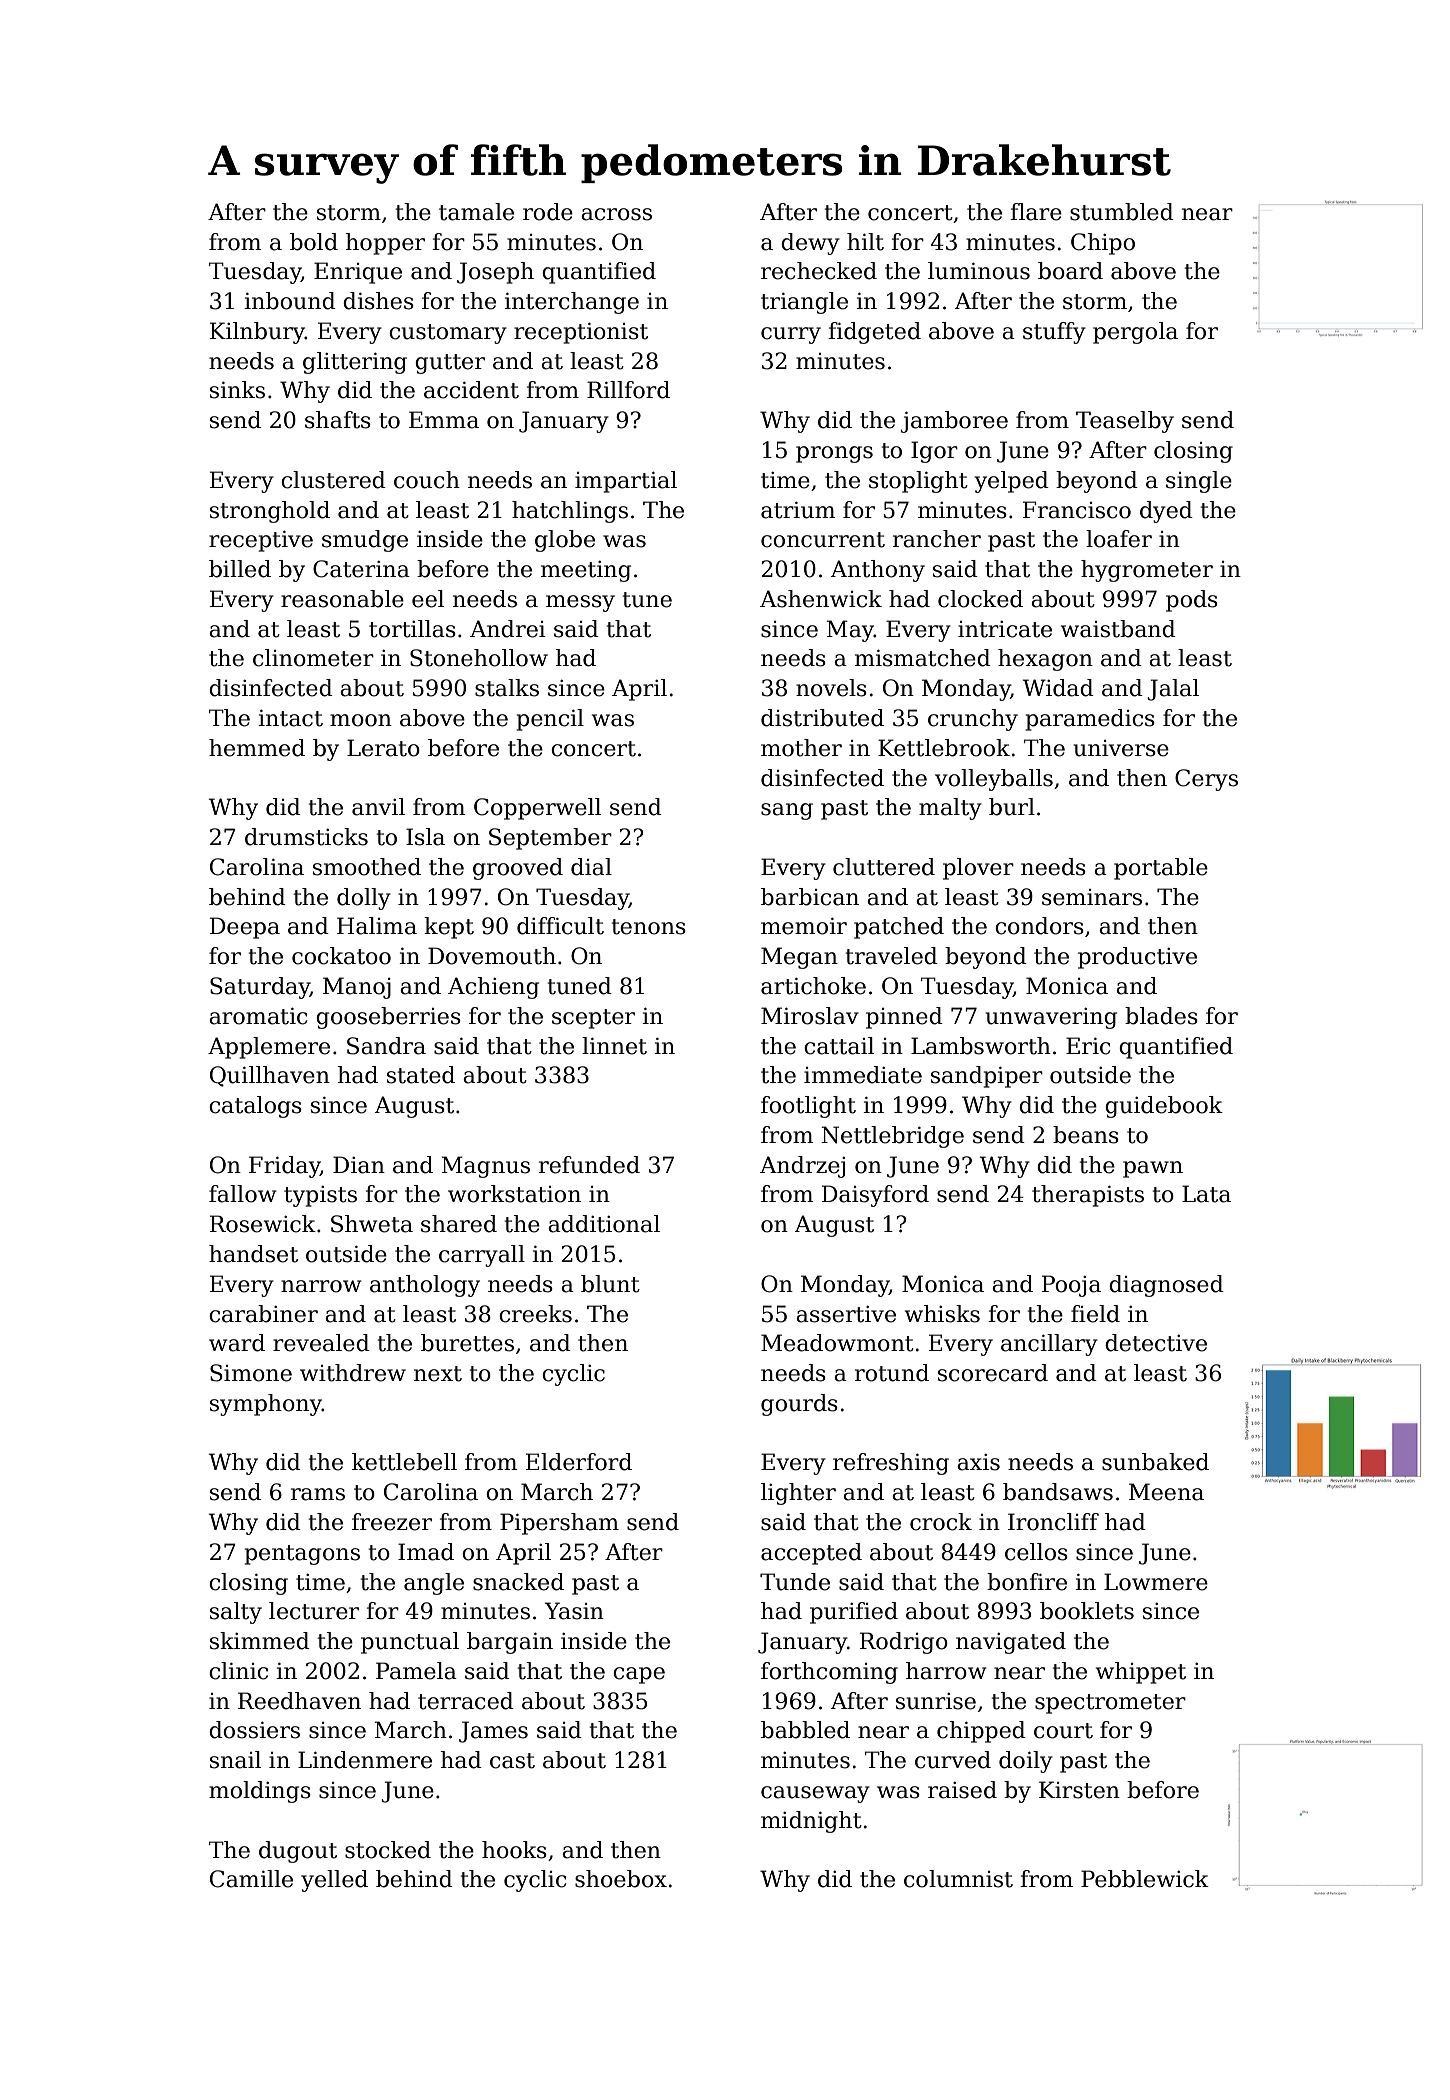 This screenshot has width=1450, height=2100. What do you see at coordinates (493, 988) in the screenshot?
I see `Achieng` at bounding box center [493, 988].
